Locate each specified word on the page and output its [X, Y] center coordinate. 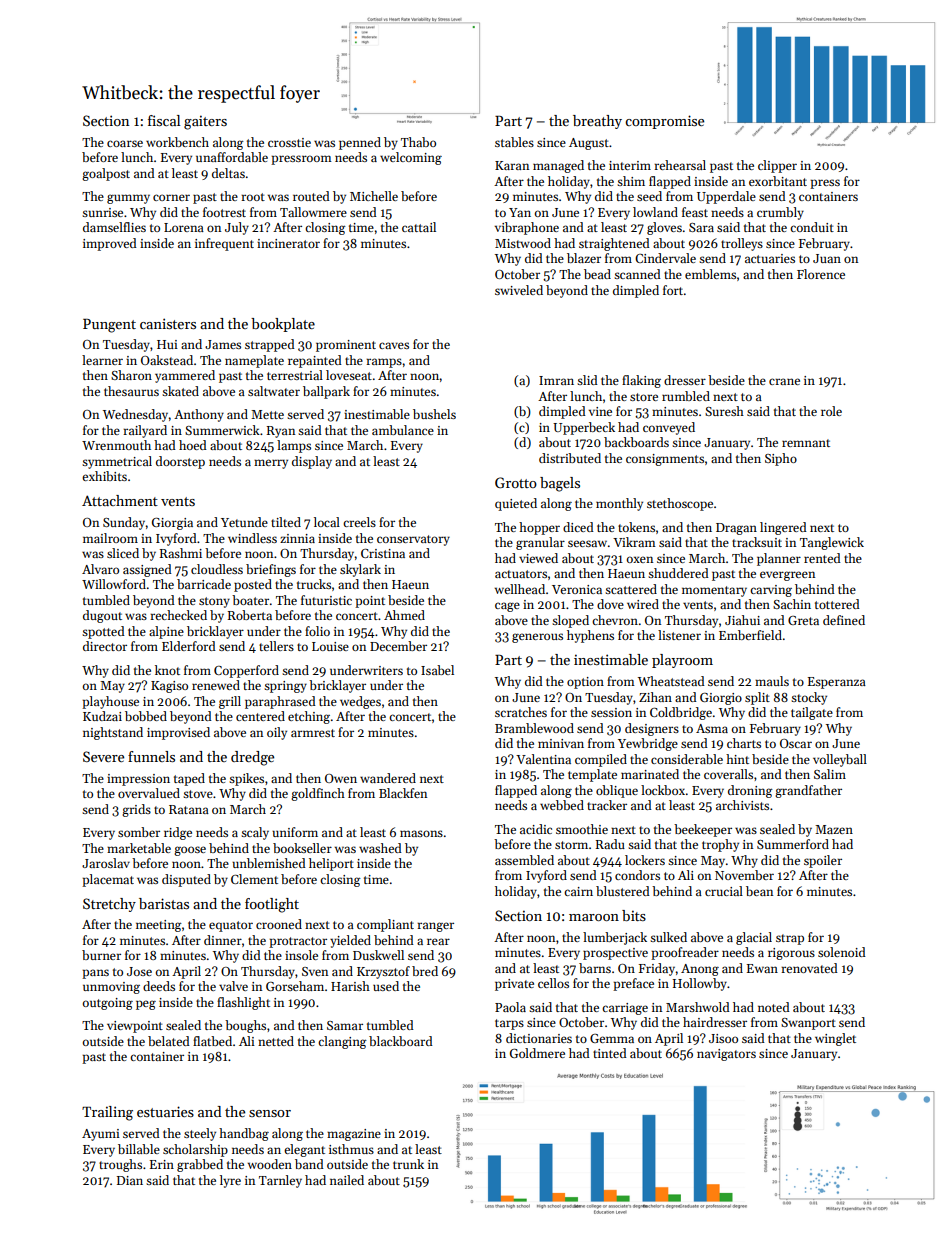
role [831, 411]
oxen [640, 559]
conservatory [413, 540]
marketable [139, 848]
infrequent [224, 244]
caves [394, 345]
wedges [360, 702]
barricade [204, 584]
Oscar [796, 743]
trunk [408, 1164]
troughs [120, 1165]
